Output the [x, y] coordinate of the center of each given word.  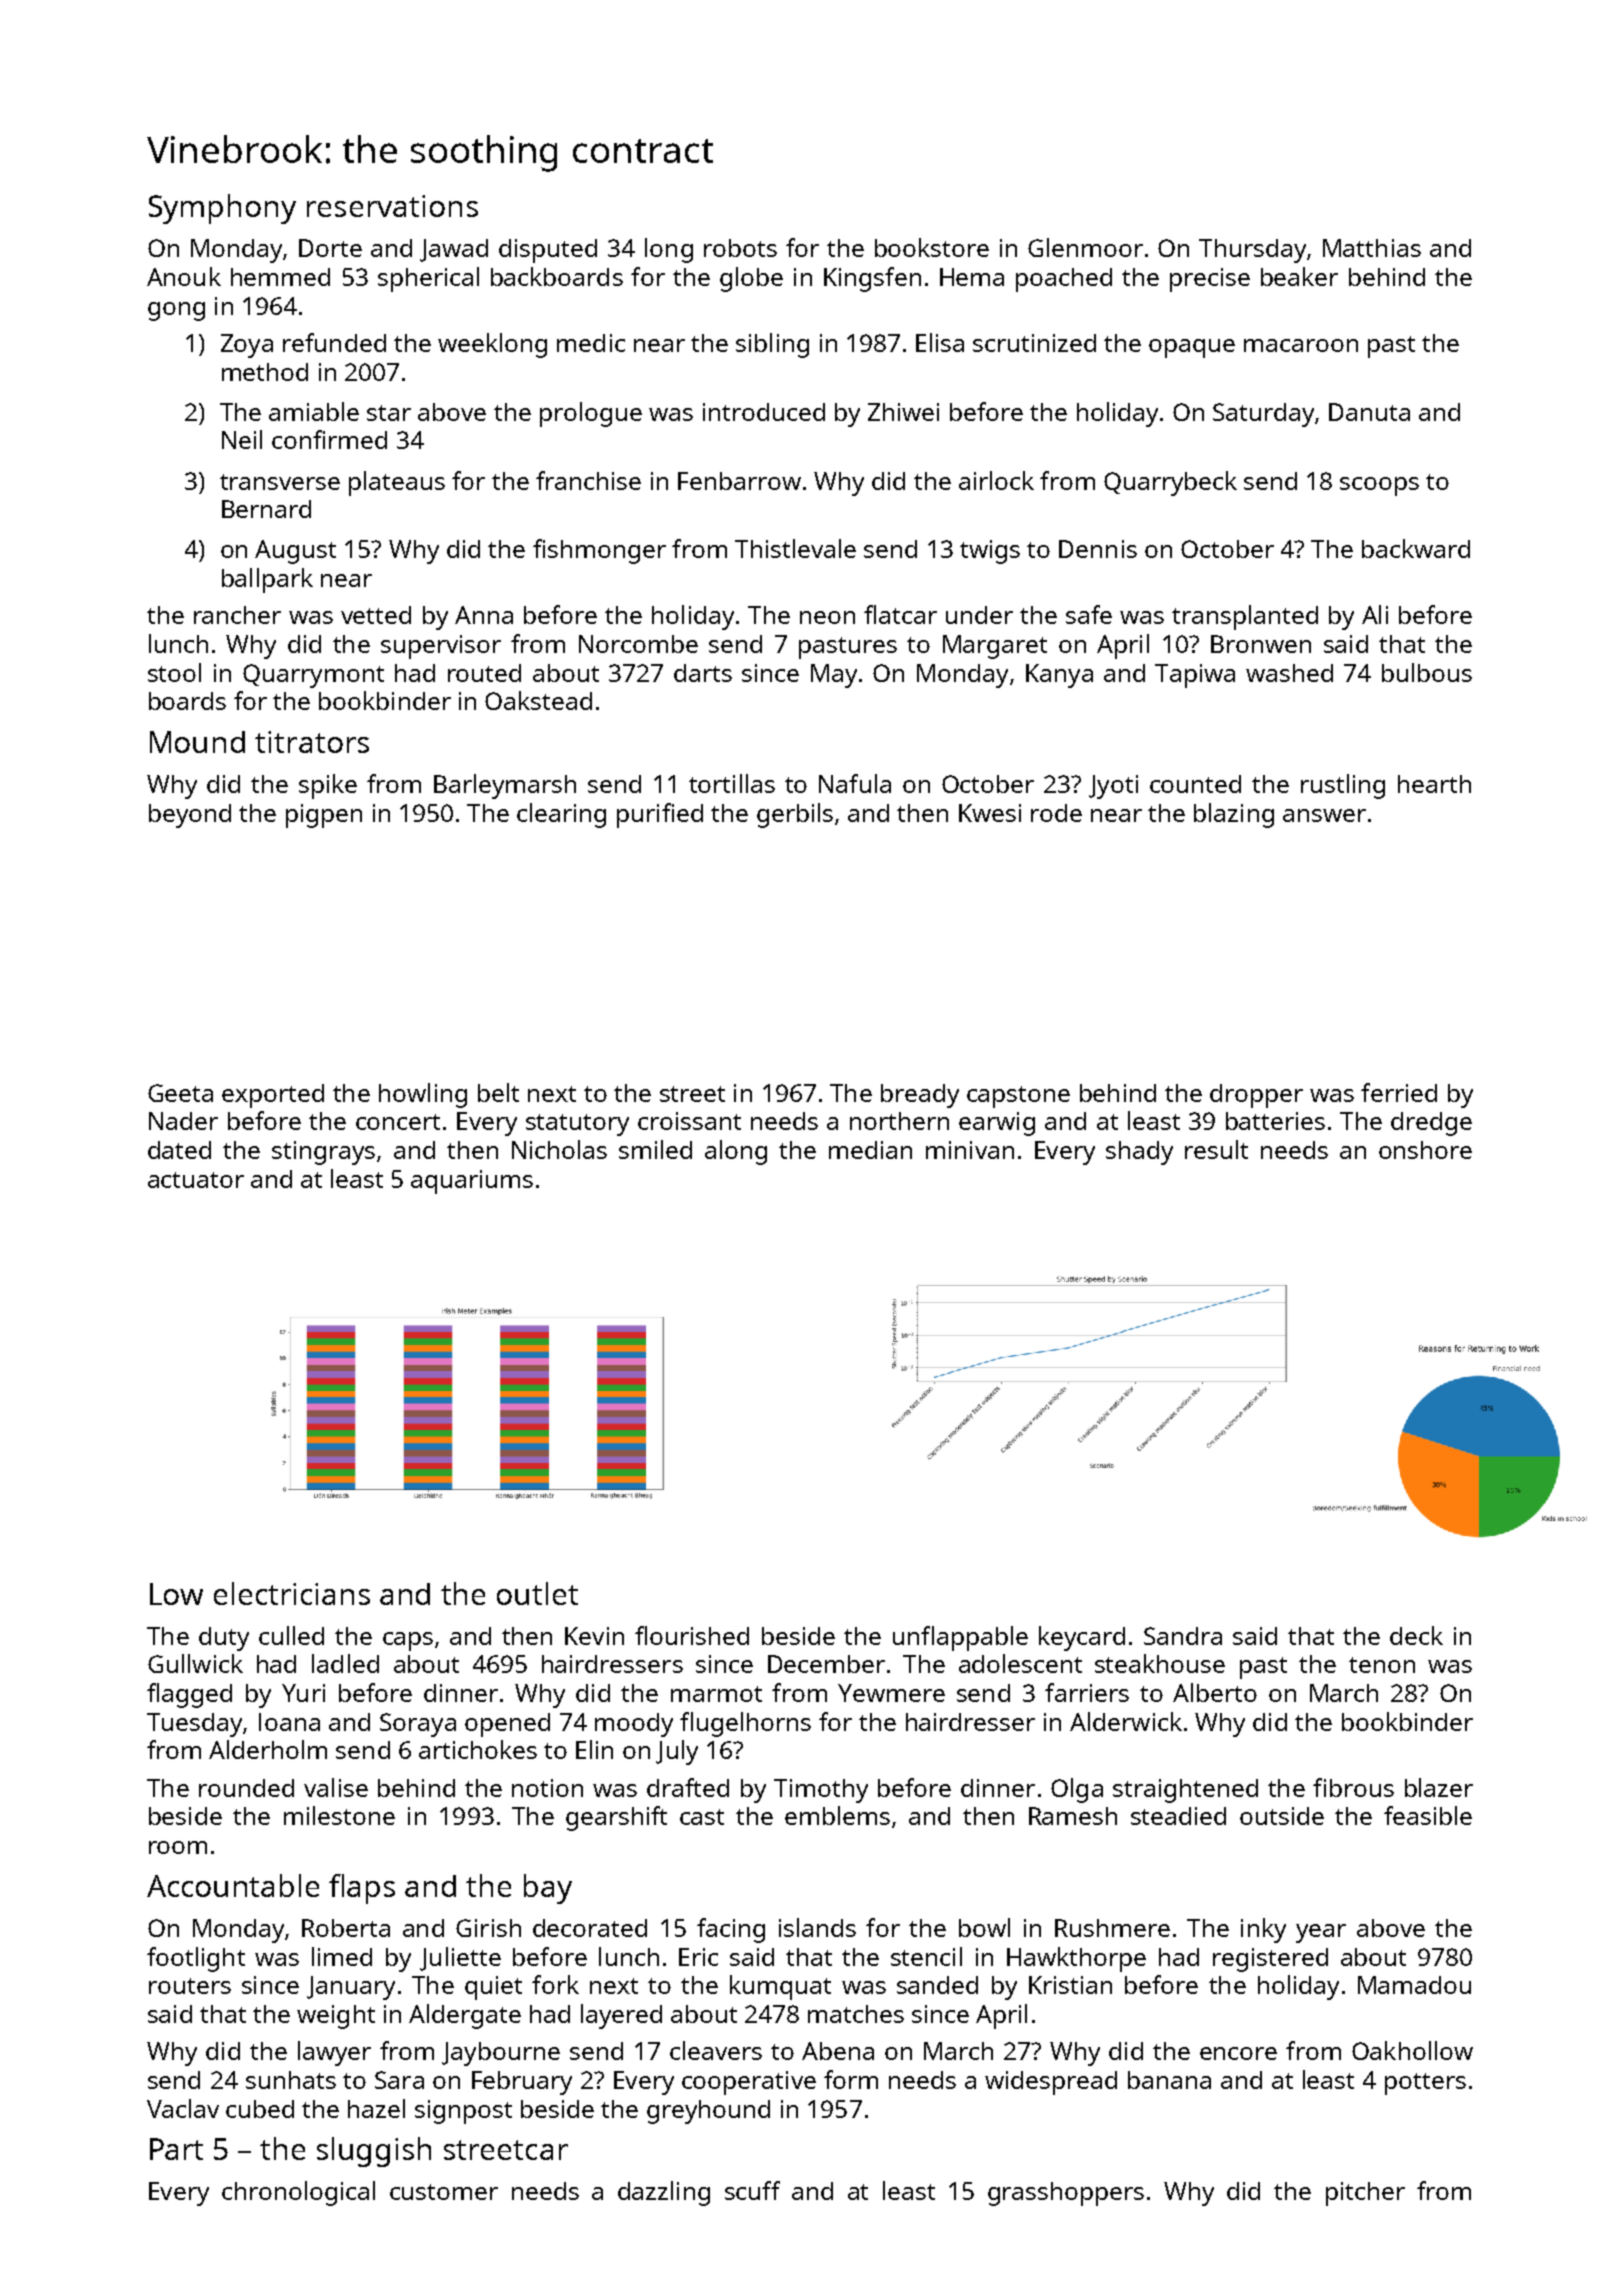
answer [1324, 815]
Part [176, 2149]
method [265, 372]
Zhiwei [903, 412]
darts [703, 673]
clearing [561, 815]
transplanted [1245, 617]
